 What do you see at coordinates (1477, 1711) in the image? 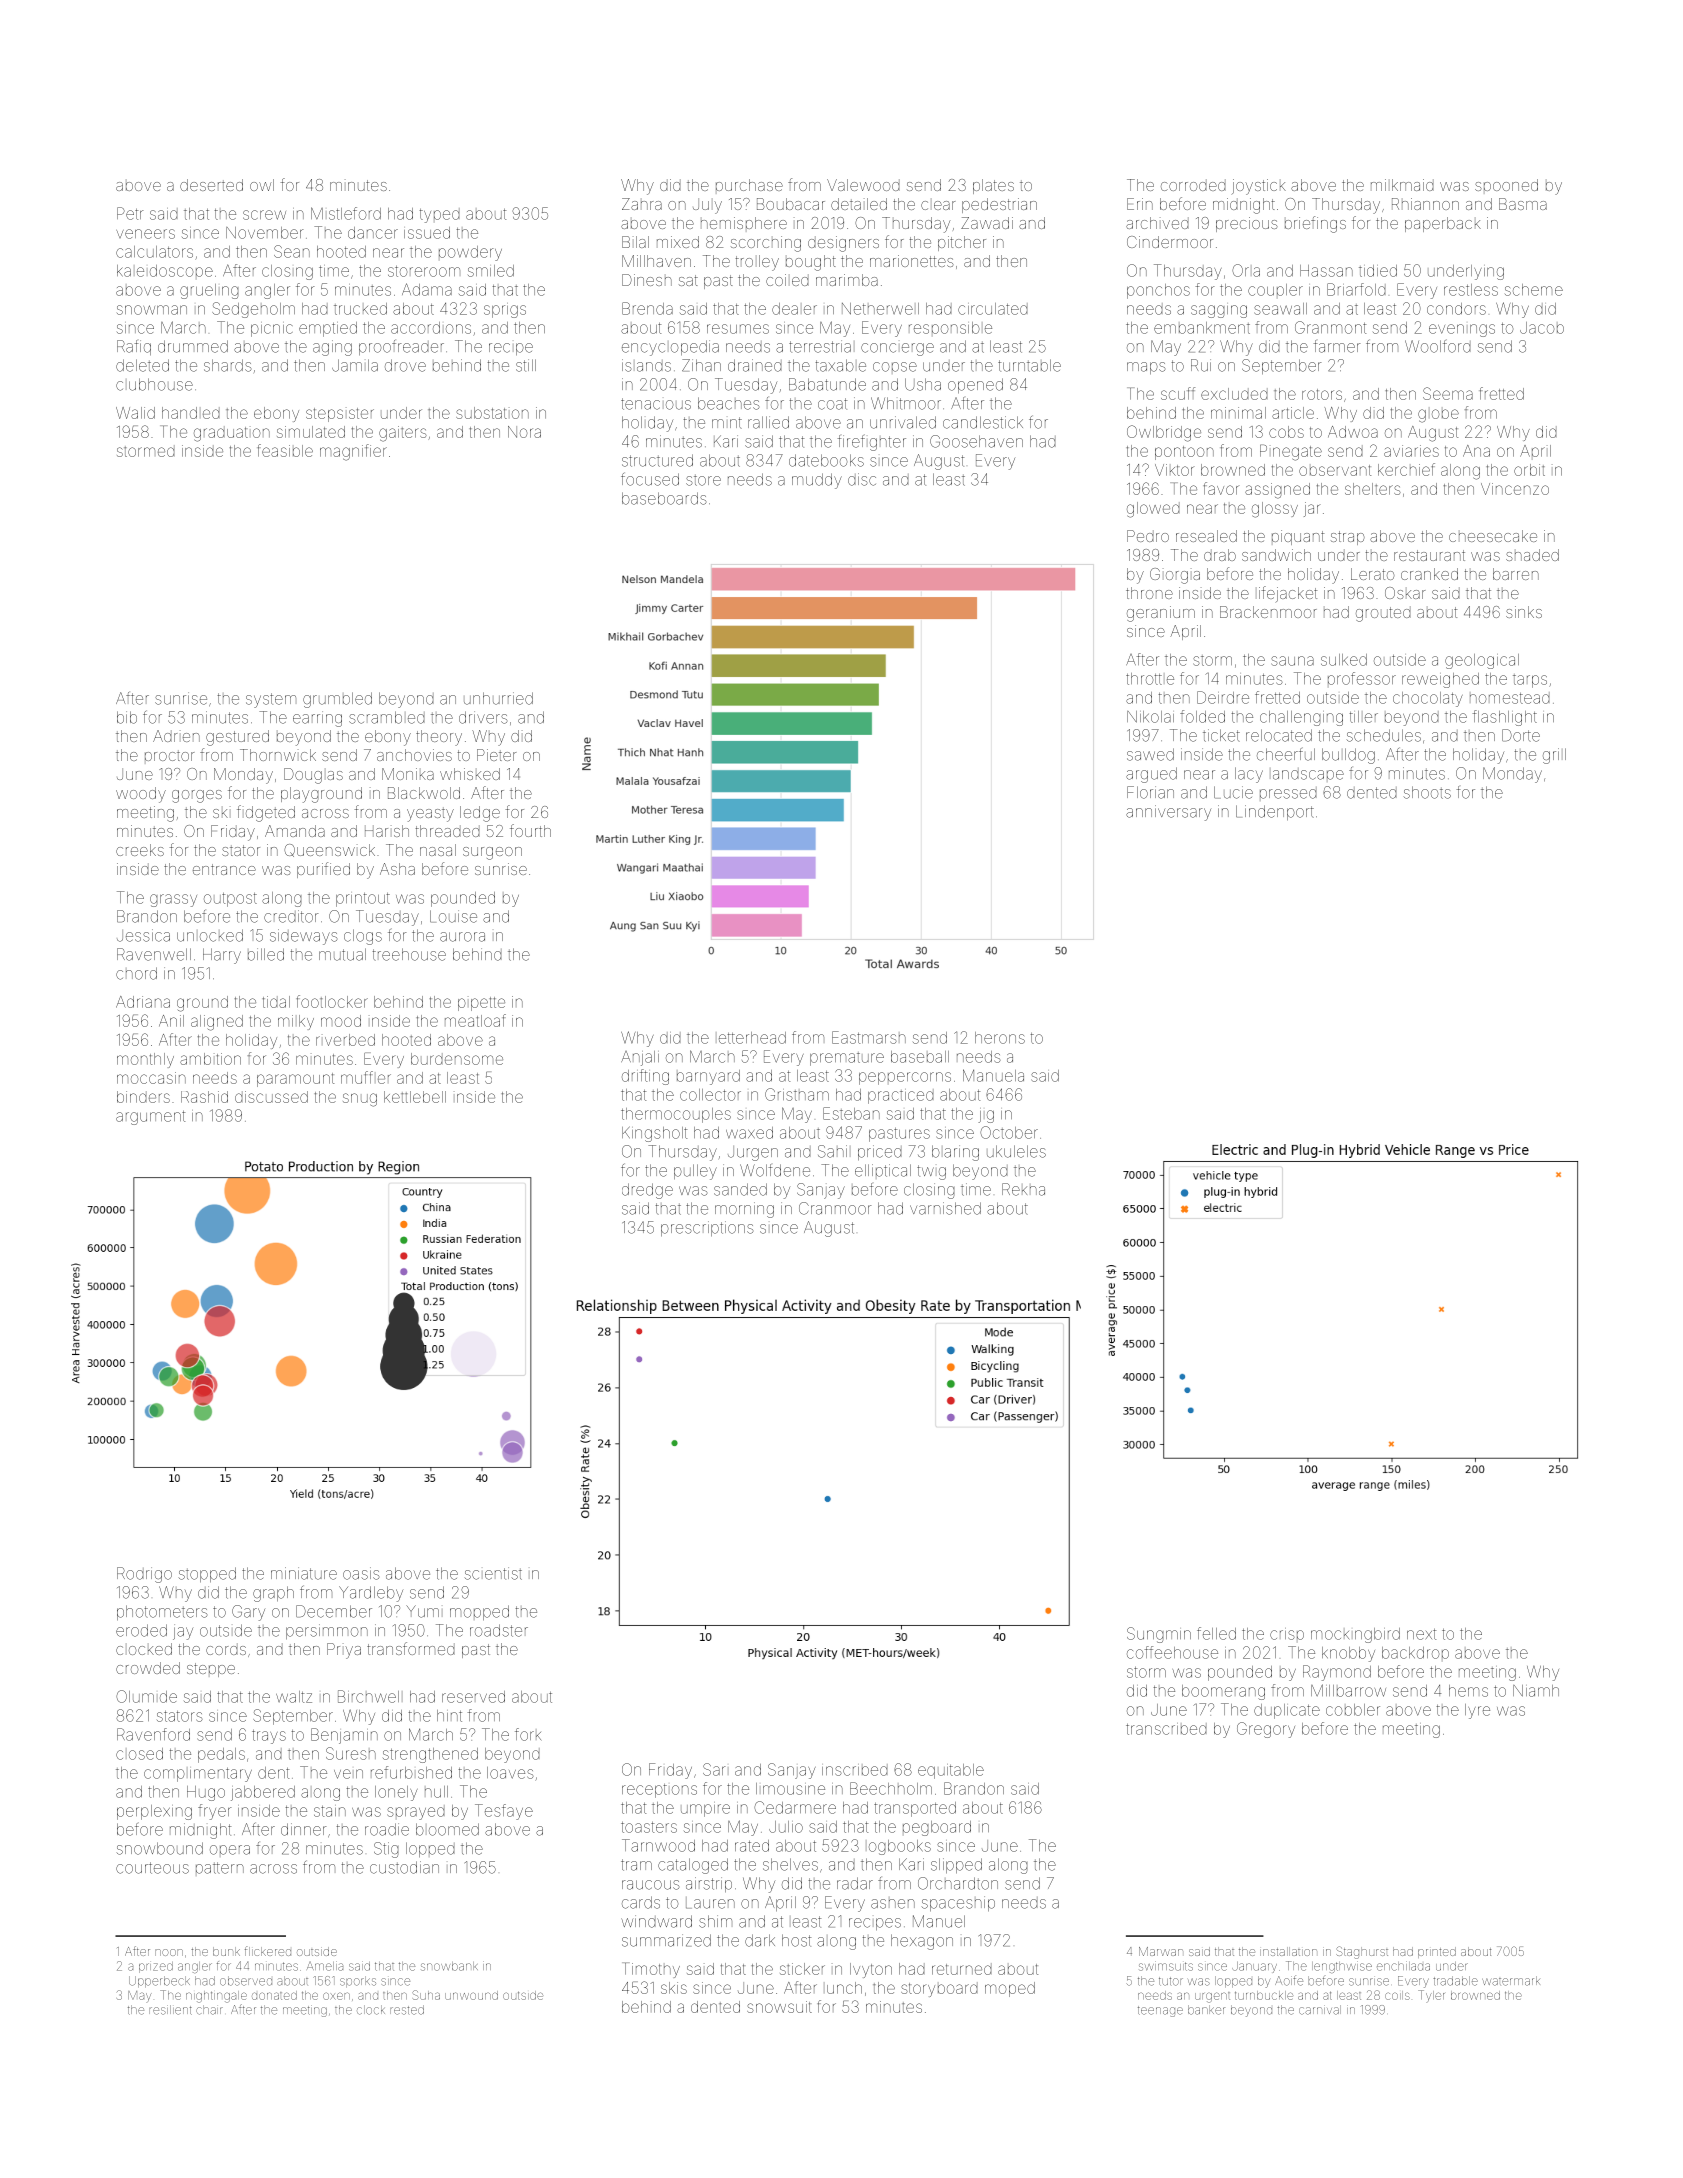
I see `lyre` at bounding box center [1477, 1711].
